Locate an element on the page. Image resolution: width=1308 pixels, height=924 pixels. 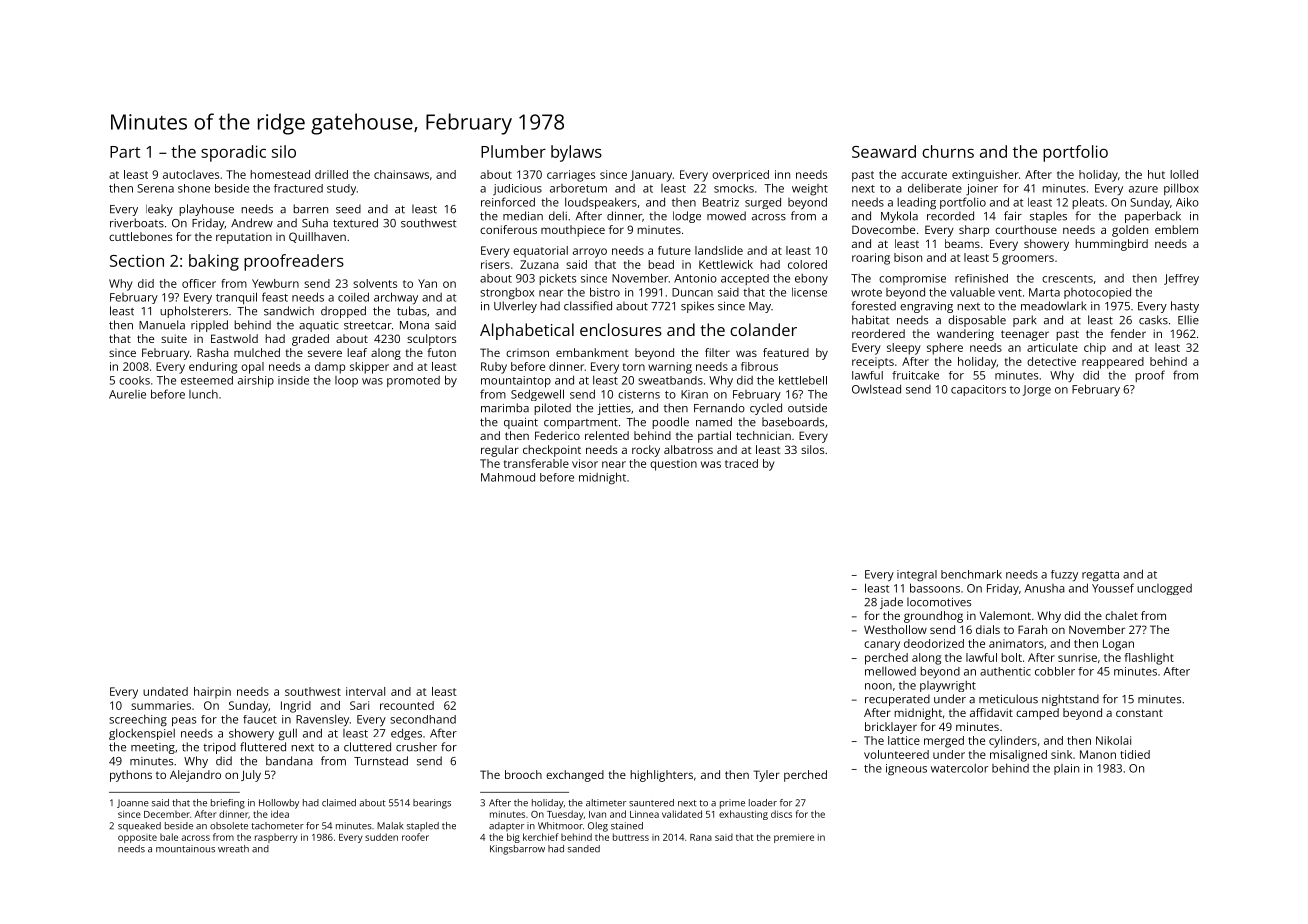
interval is located at coordinates (365, 691).
